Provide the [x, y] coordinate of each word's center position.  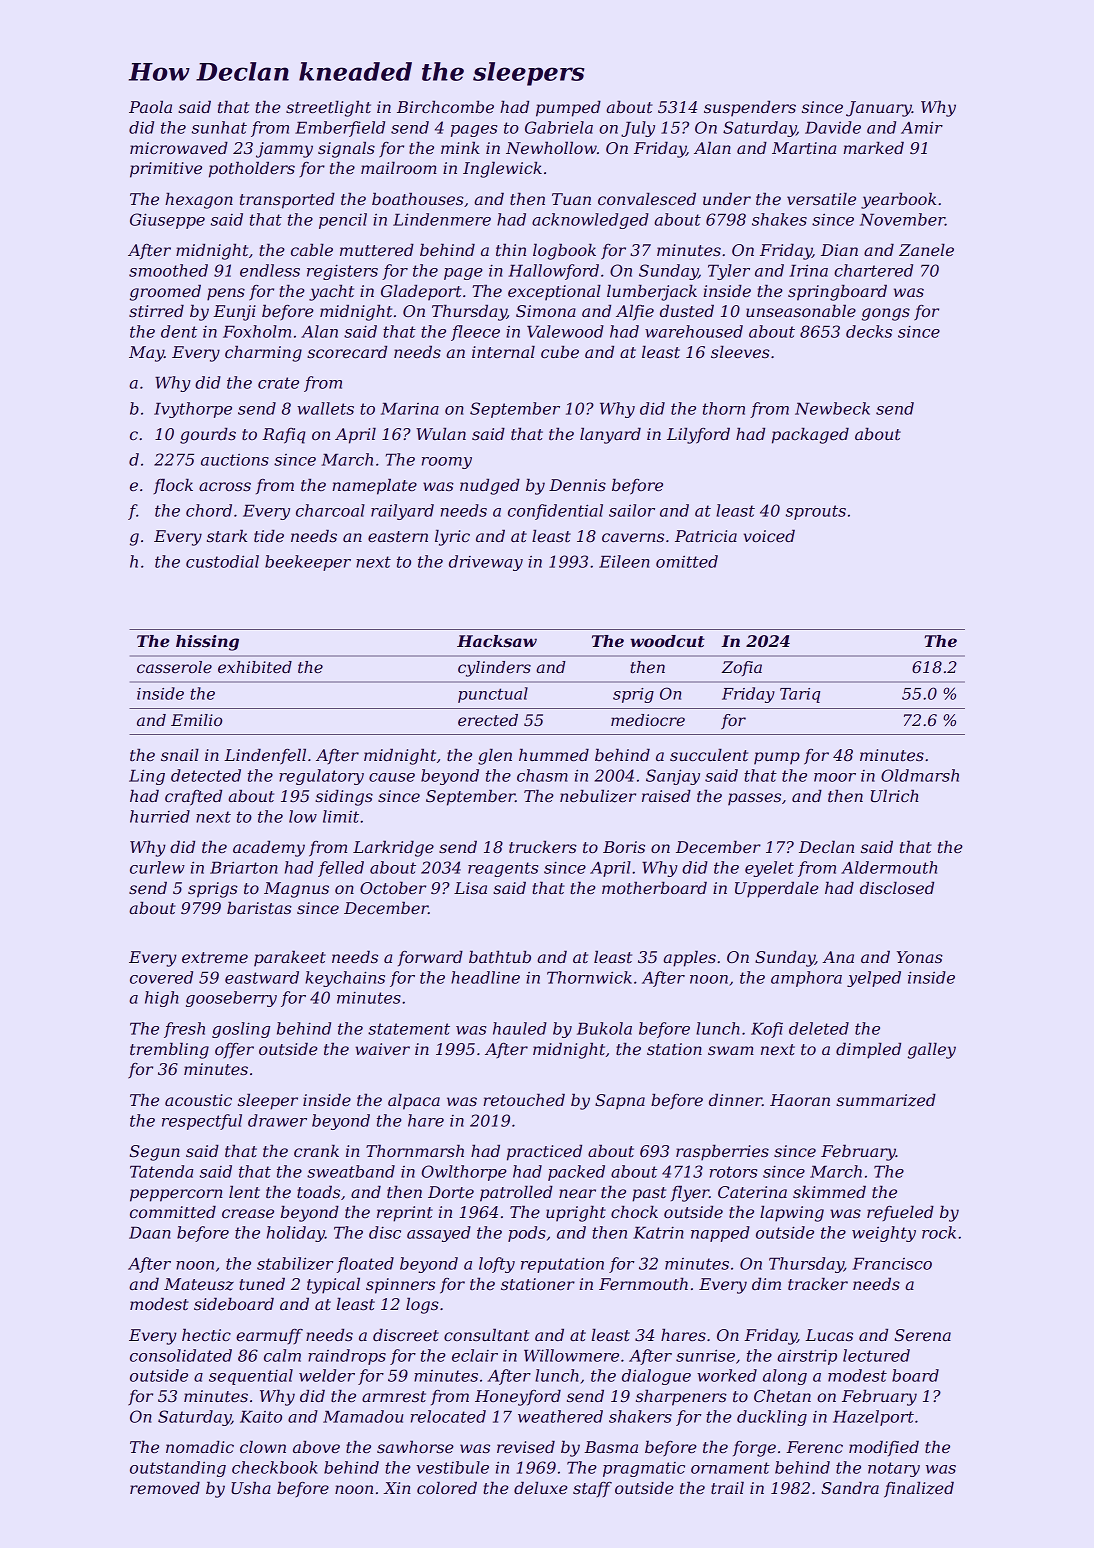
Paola [150, 107]
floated [365, 1265]
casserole [174, 667]
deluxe [541, 1488]
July [638, 129]
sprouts [816, 512]
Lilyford [698, 436]
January [879, 109]
